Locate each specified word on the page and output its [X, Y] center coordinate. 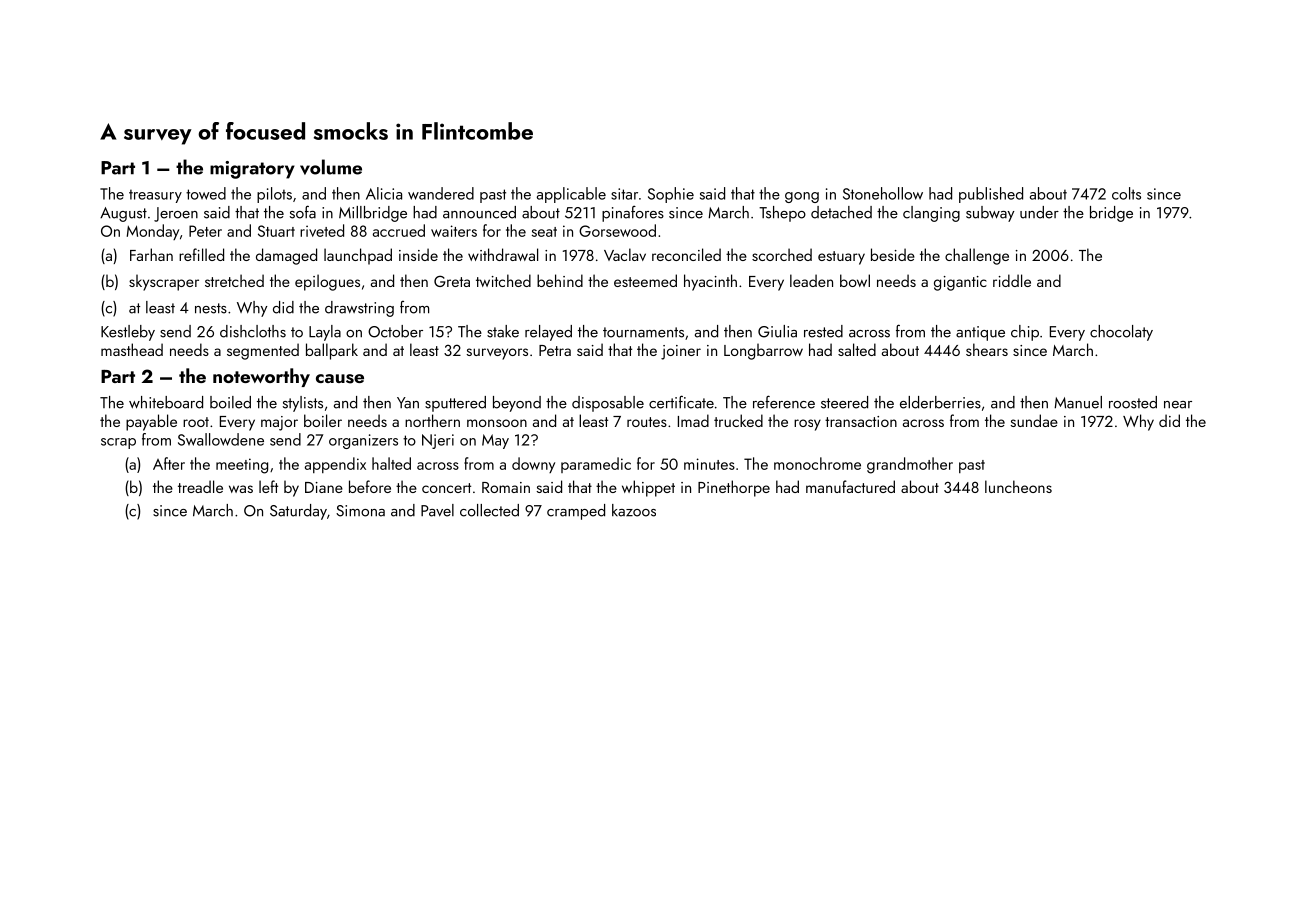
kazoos [634, 510]
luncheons [1018, 486]
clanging [931, 214]
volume [331, 167]
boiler [323, 420]
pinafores [633, 213]
